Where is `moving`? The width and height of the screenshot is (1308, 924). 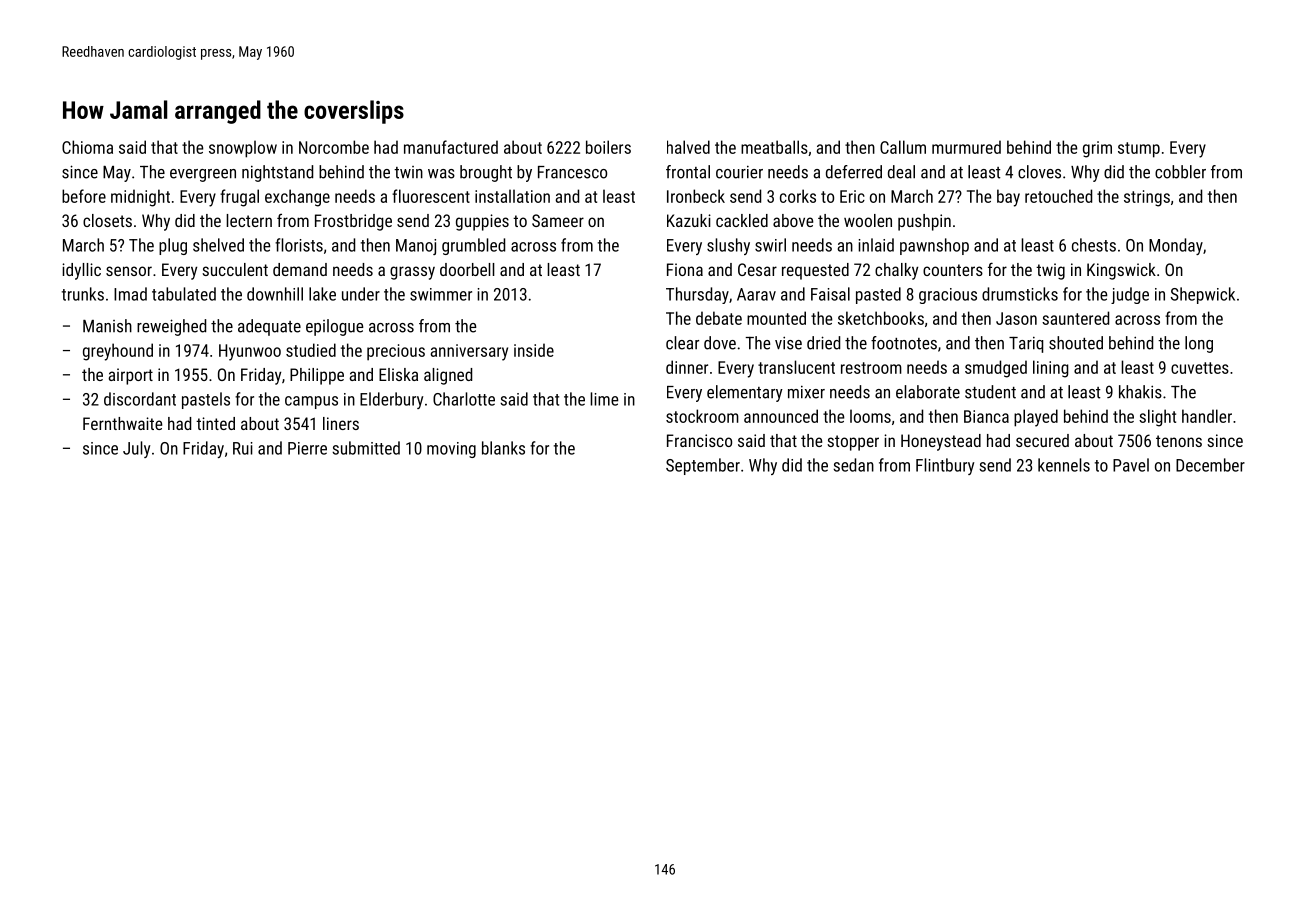 moving is located at coordinates (451, 450).
